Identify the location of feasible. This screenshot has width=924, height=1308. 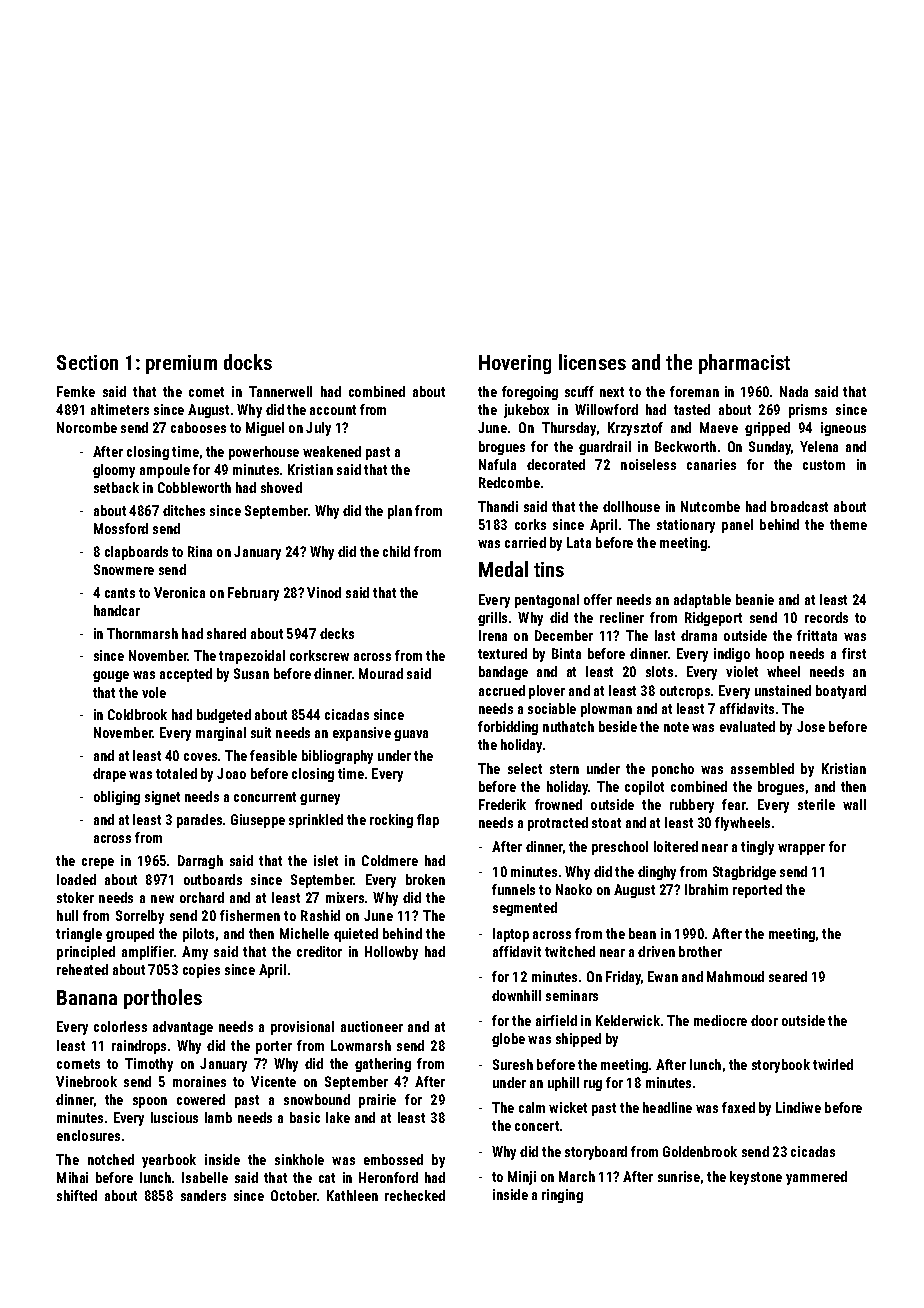
(273, 755).
